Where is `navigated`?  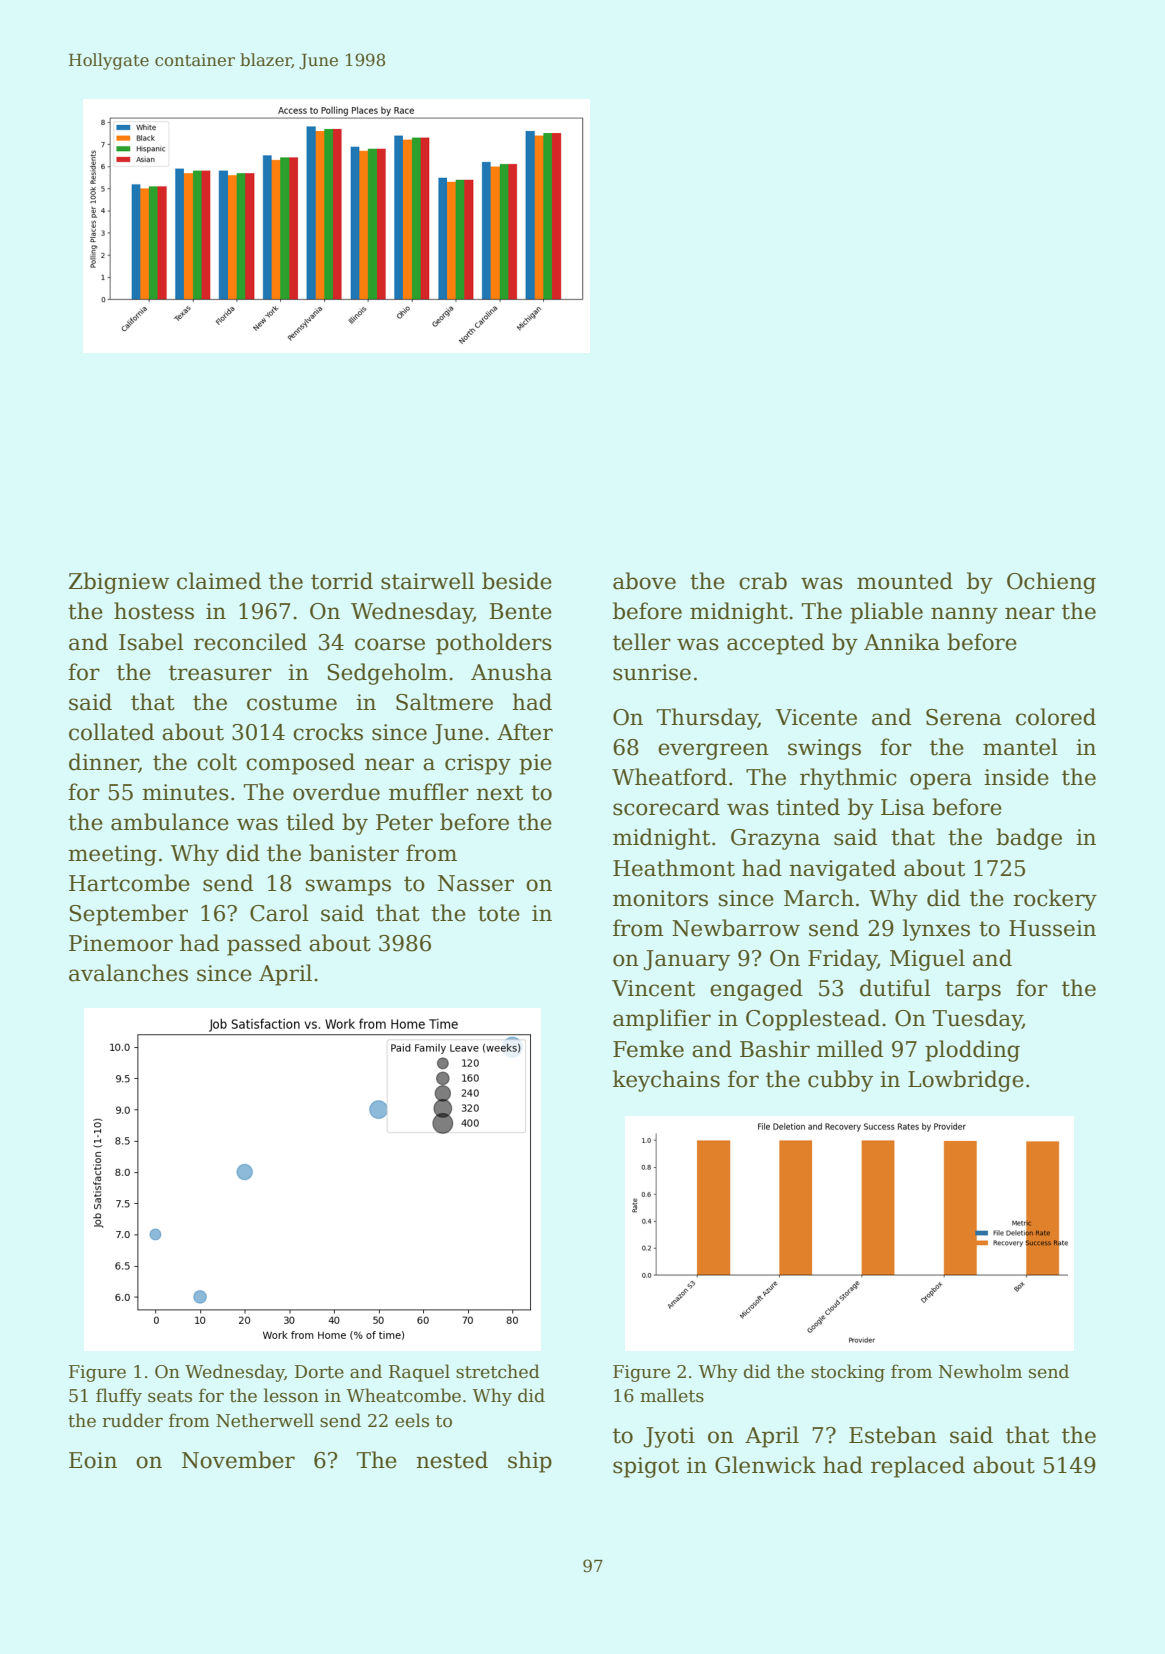 navigated is located at coordinates (842, 870).
